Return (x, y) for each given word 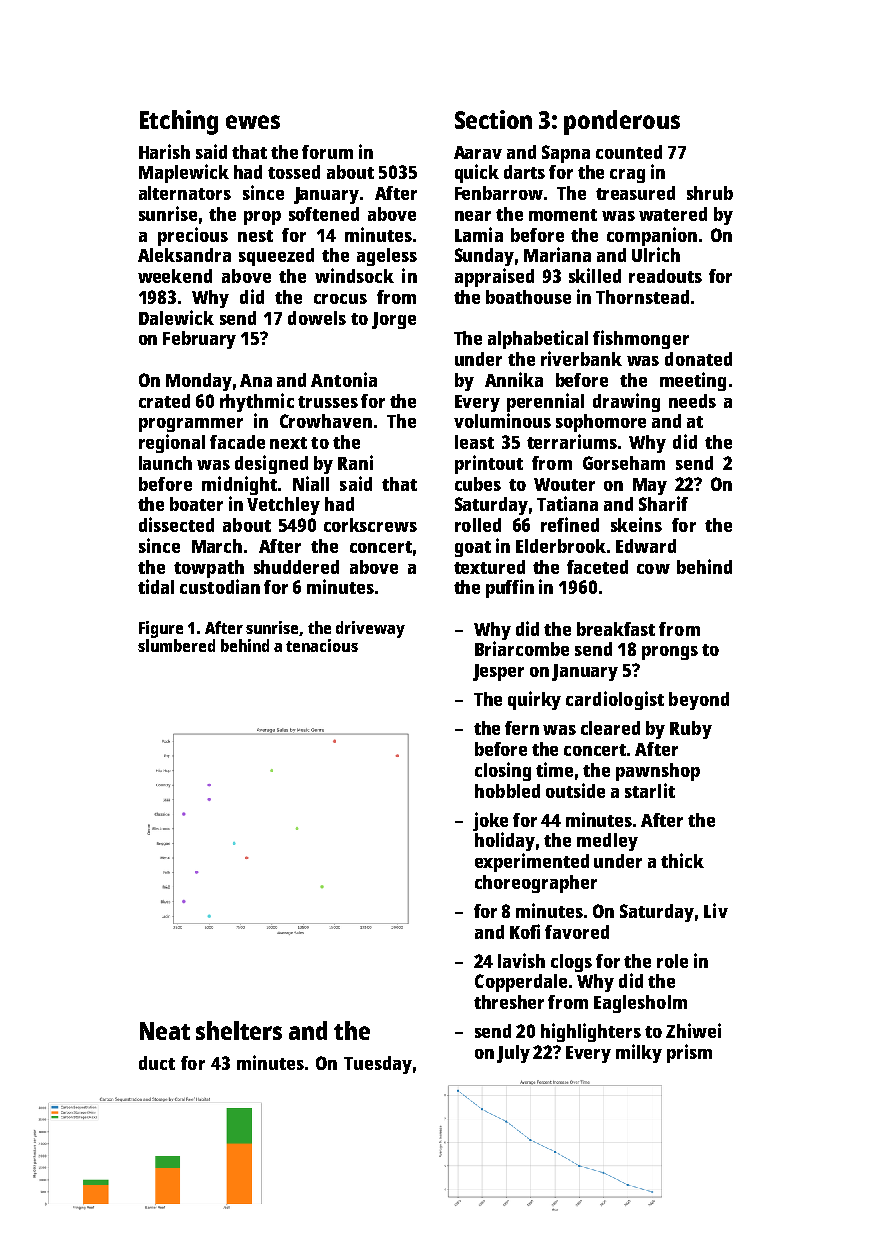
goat (473, 549)
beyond (699, 701)
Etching (179, 122)
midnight (239, 485)
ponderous (622, 122)
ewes (253, 122)
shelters (239, 1030)
